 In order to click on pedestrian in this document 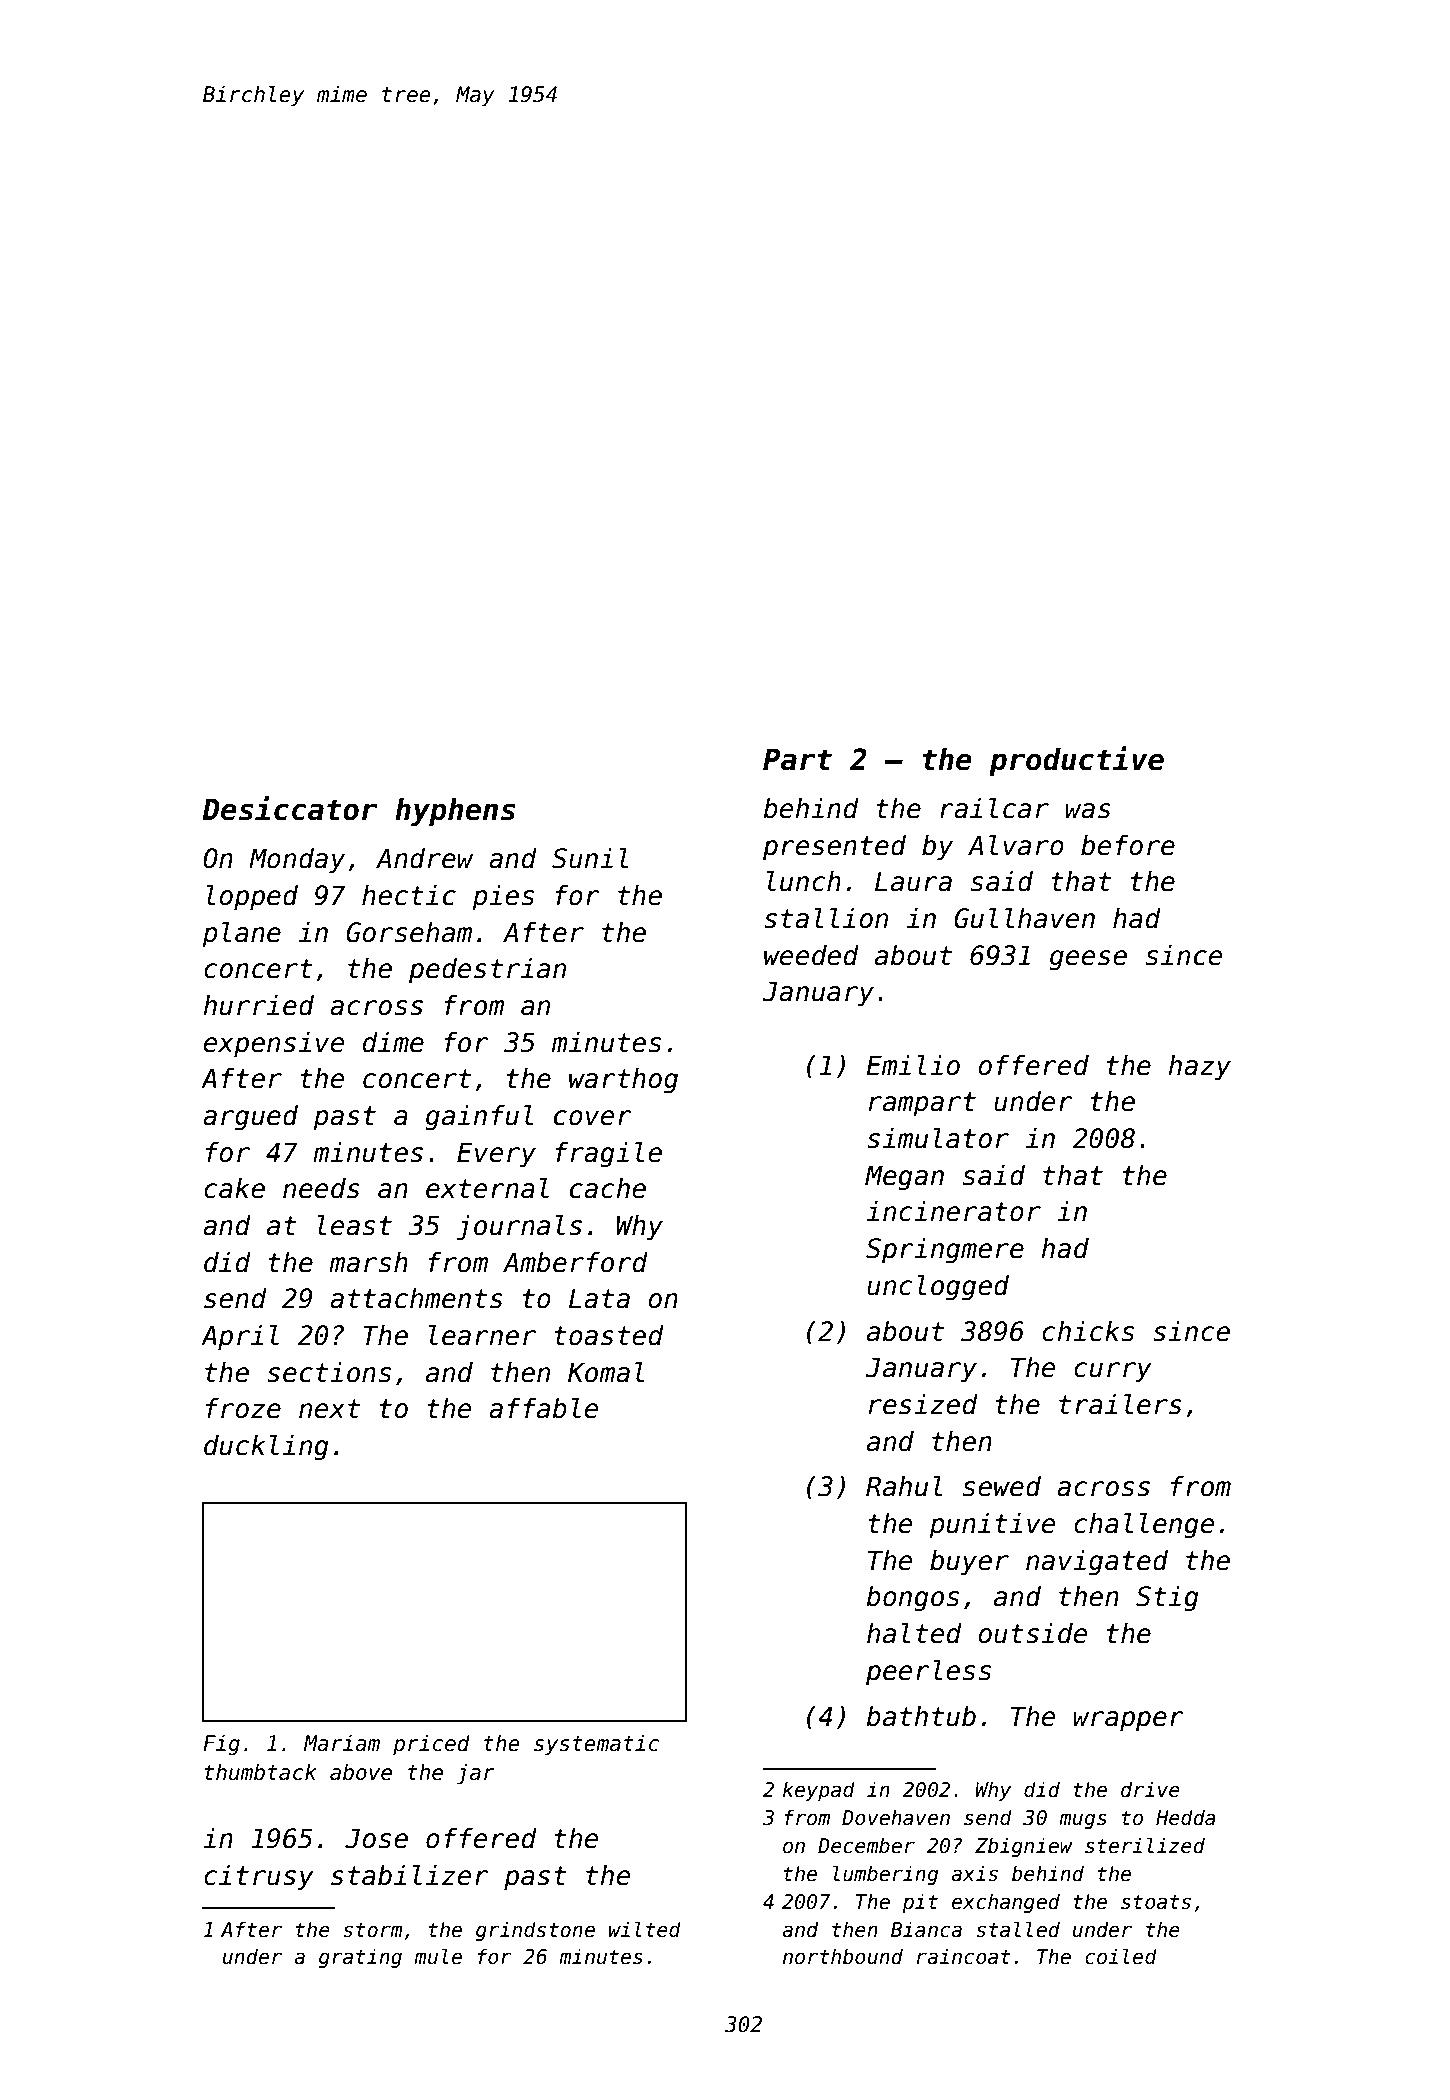, I will do `click(487, 971)`.
